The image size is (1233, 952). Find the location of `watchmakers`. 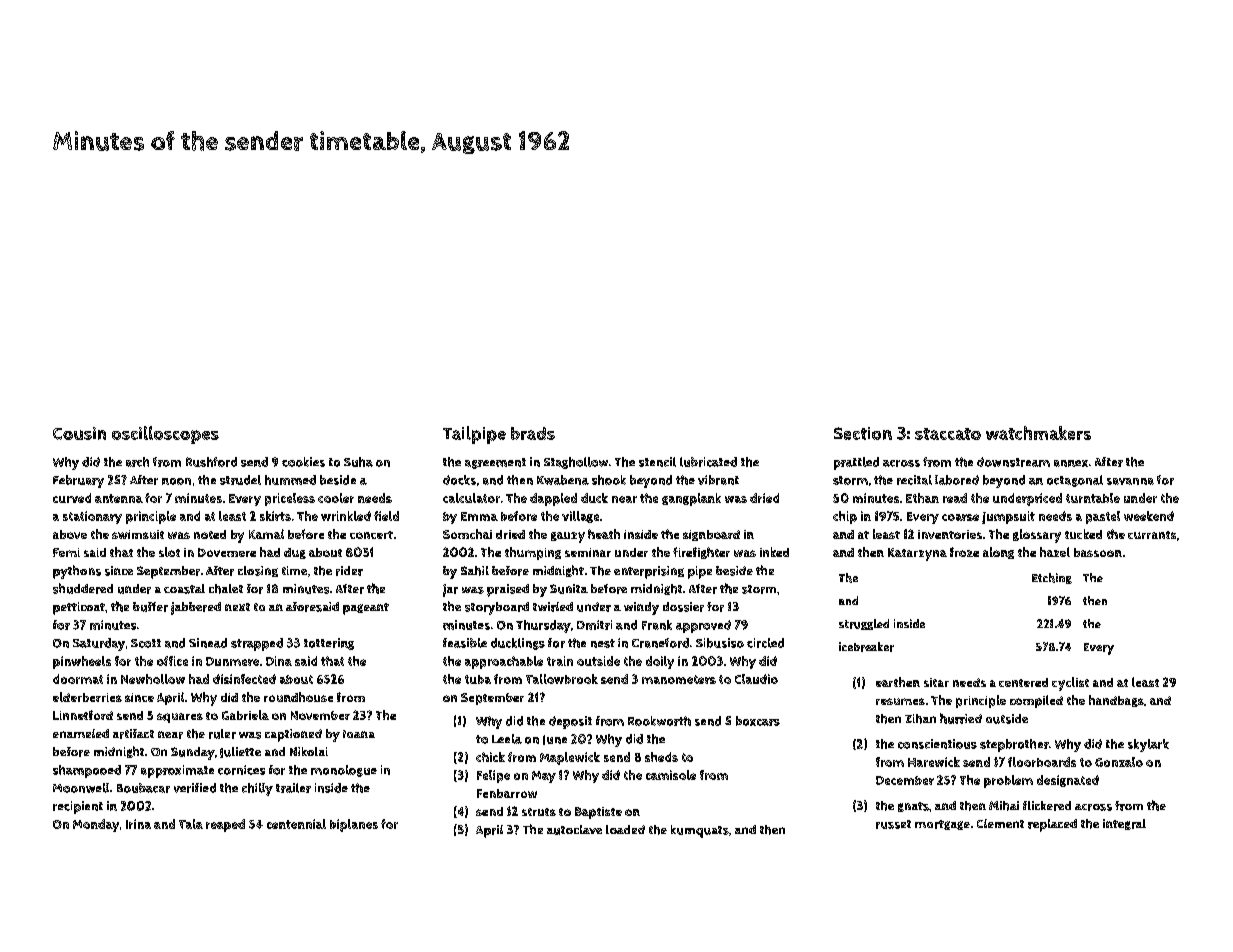

watchmakers is located at coordinates (1038, 433).
